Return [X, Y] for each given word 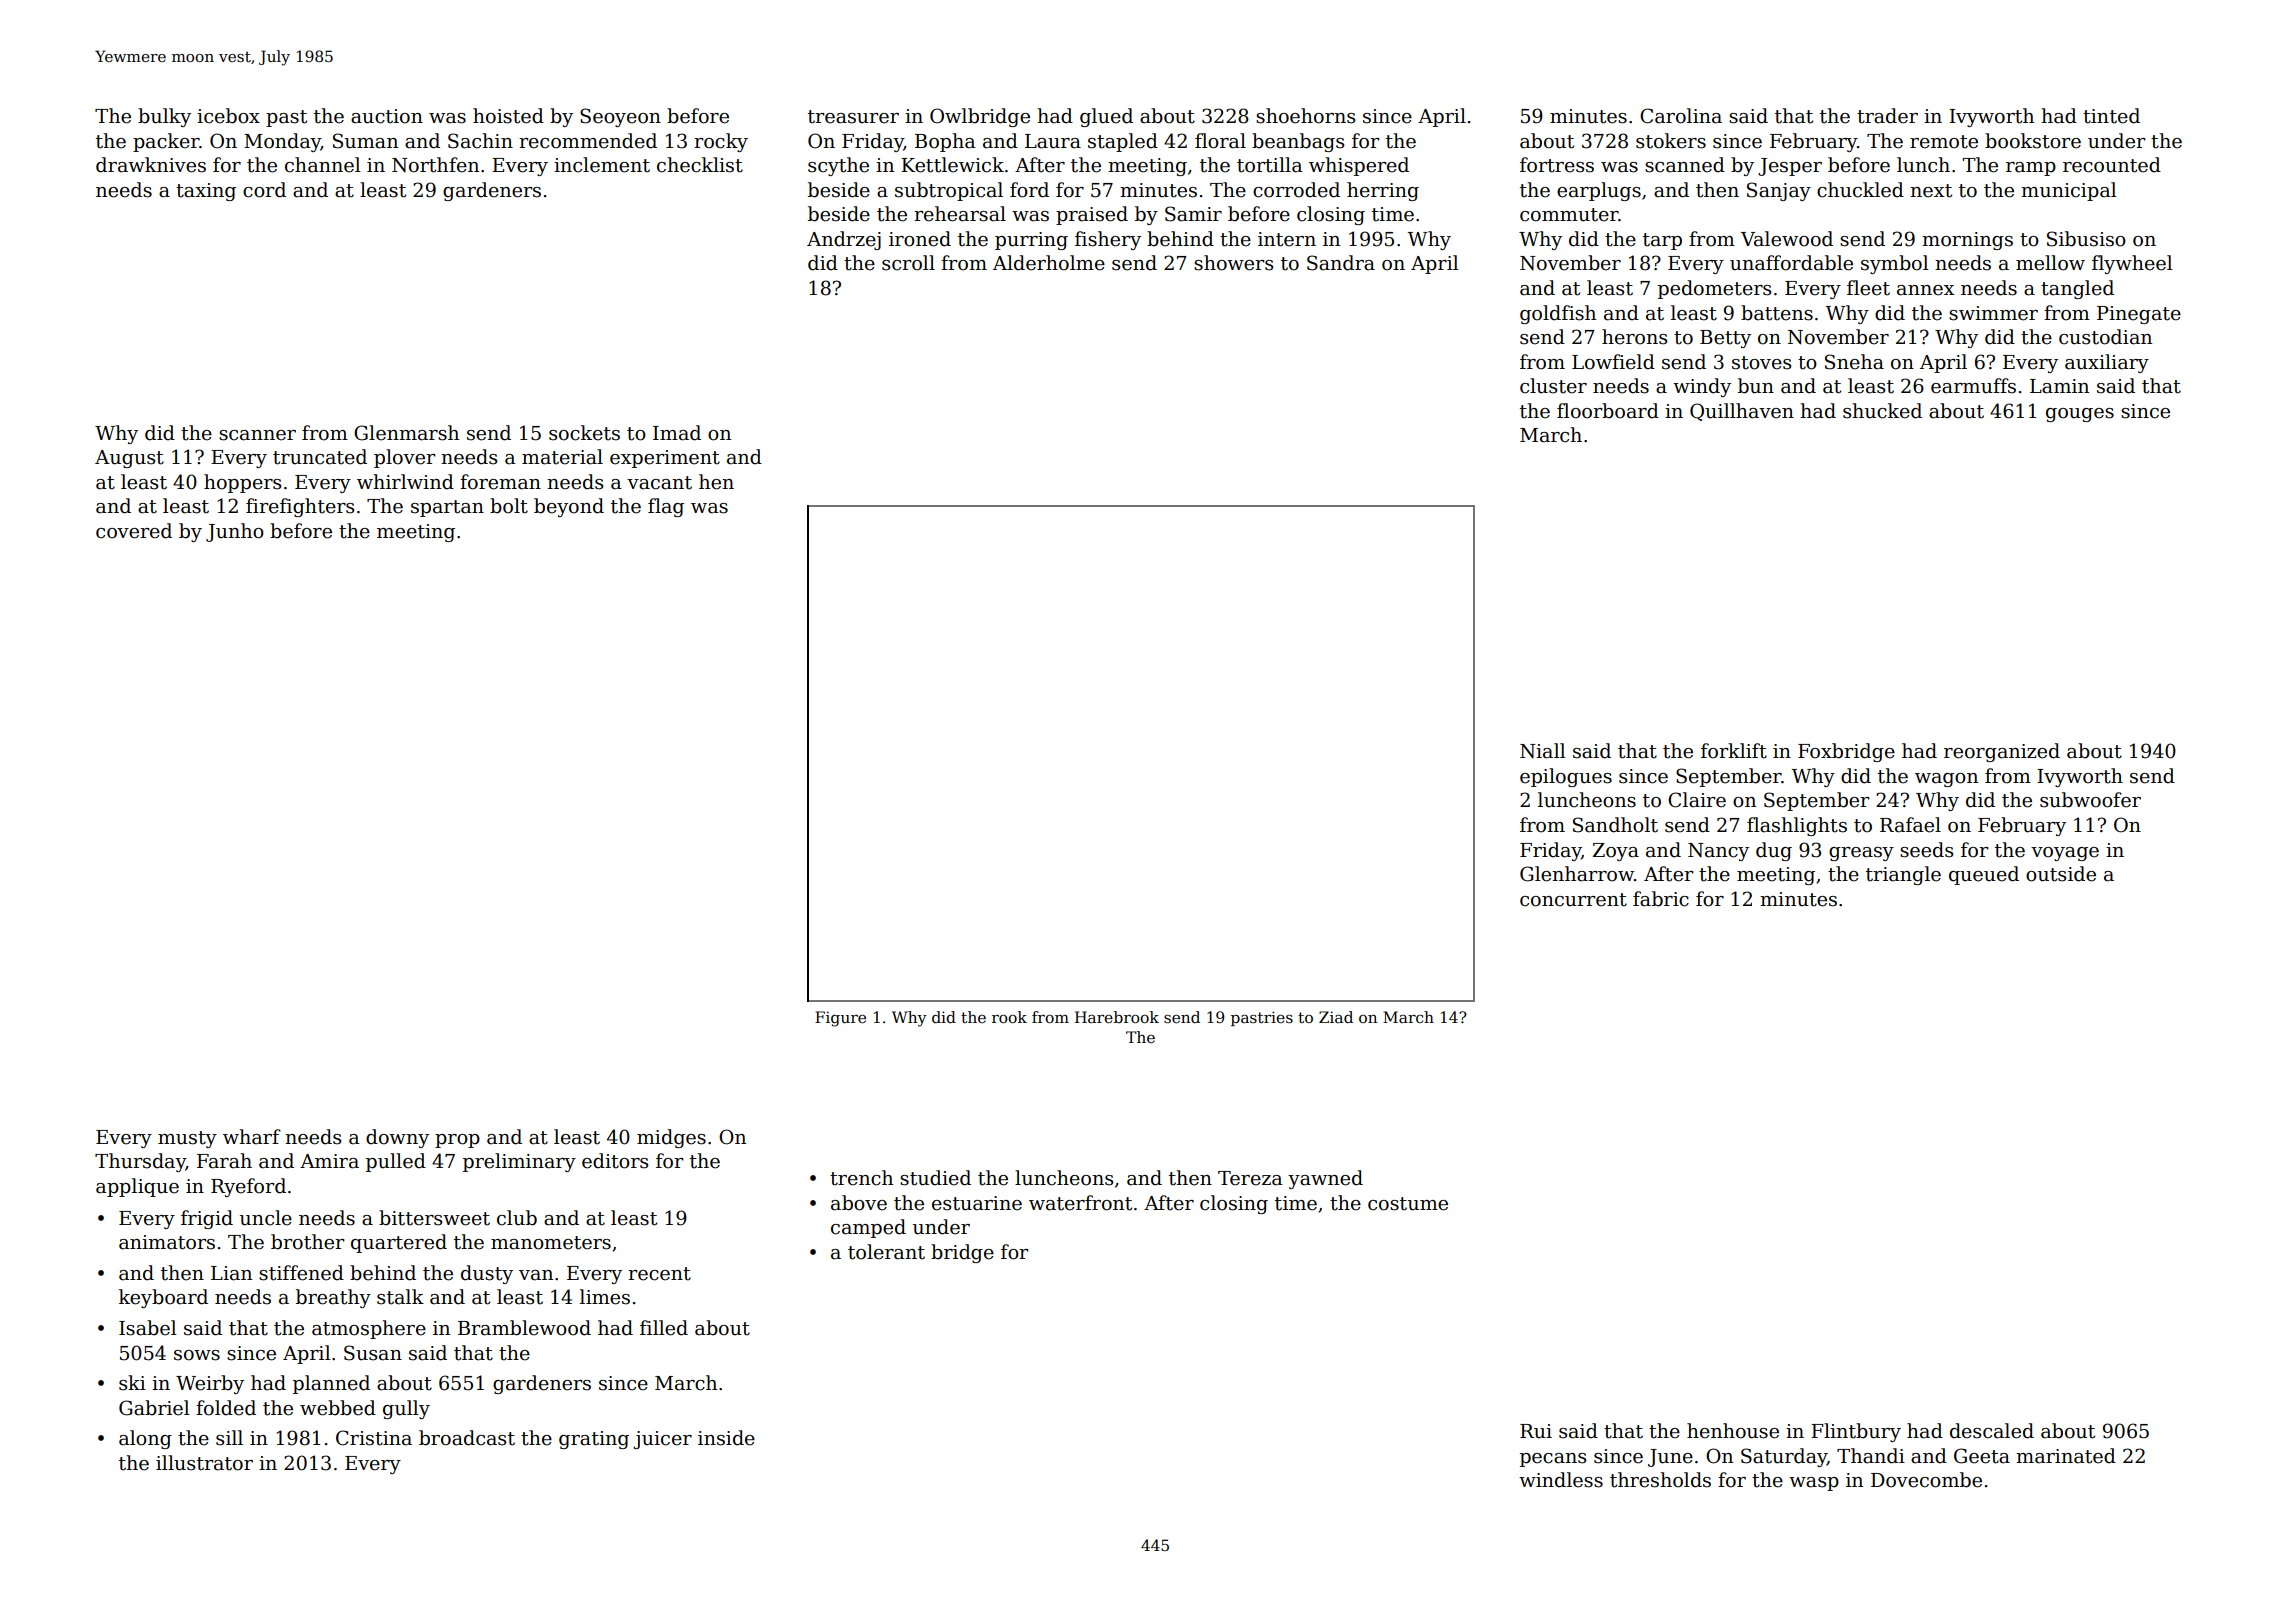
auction [387, 116]
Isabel [148, 1328]
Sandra [1341, 263]
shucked [1882, 411]
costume [1408, 1204]
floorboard [1608, 411]
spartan [447, 508]
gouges [2080, 415]
